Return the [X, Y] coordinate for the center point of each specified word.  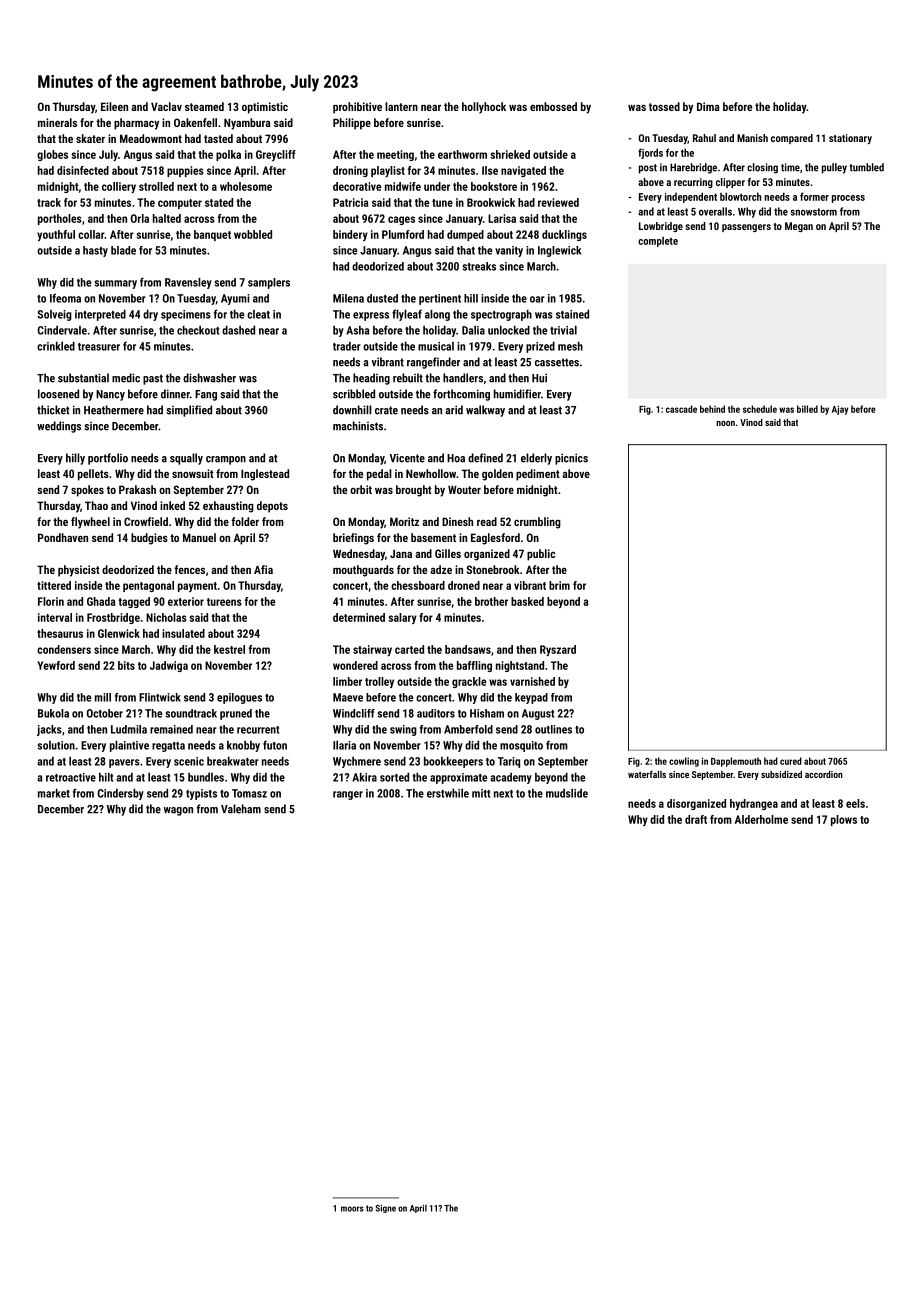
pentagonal [148, 586]
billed [807, 409]
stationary [850, 139]
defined [485, 458]
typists [201, 794]
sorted [394, 777]
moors [352, 1209]
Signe [385, 1209]
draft [696, 819]
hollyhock [484, 108]
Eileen [114, 106]
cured [791, 761]
